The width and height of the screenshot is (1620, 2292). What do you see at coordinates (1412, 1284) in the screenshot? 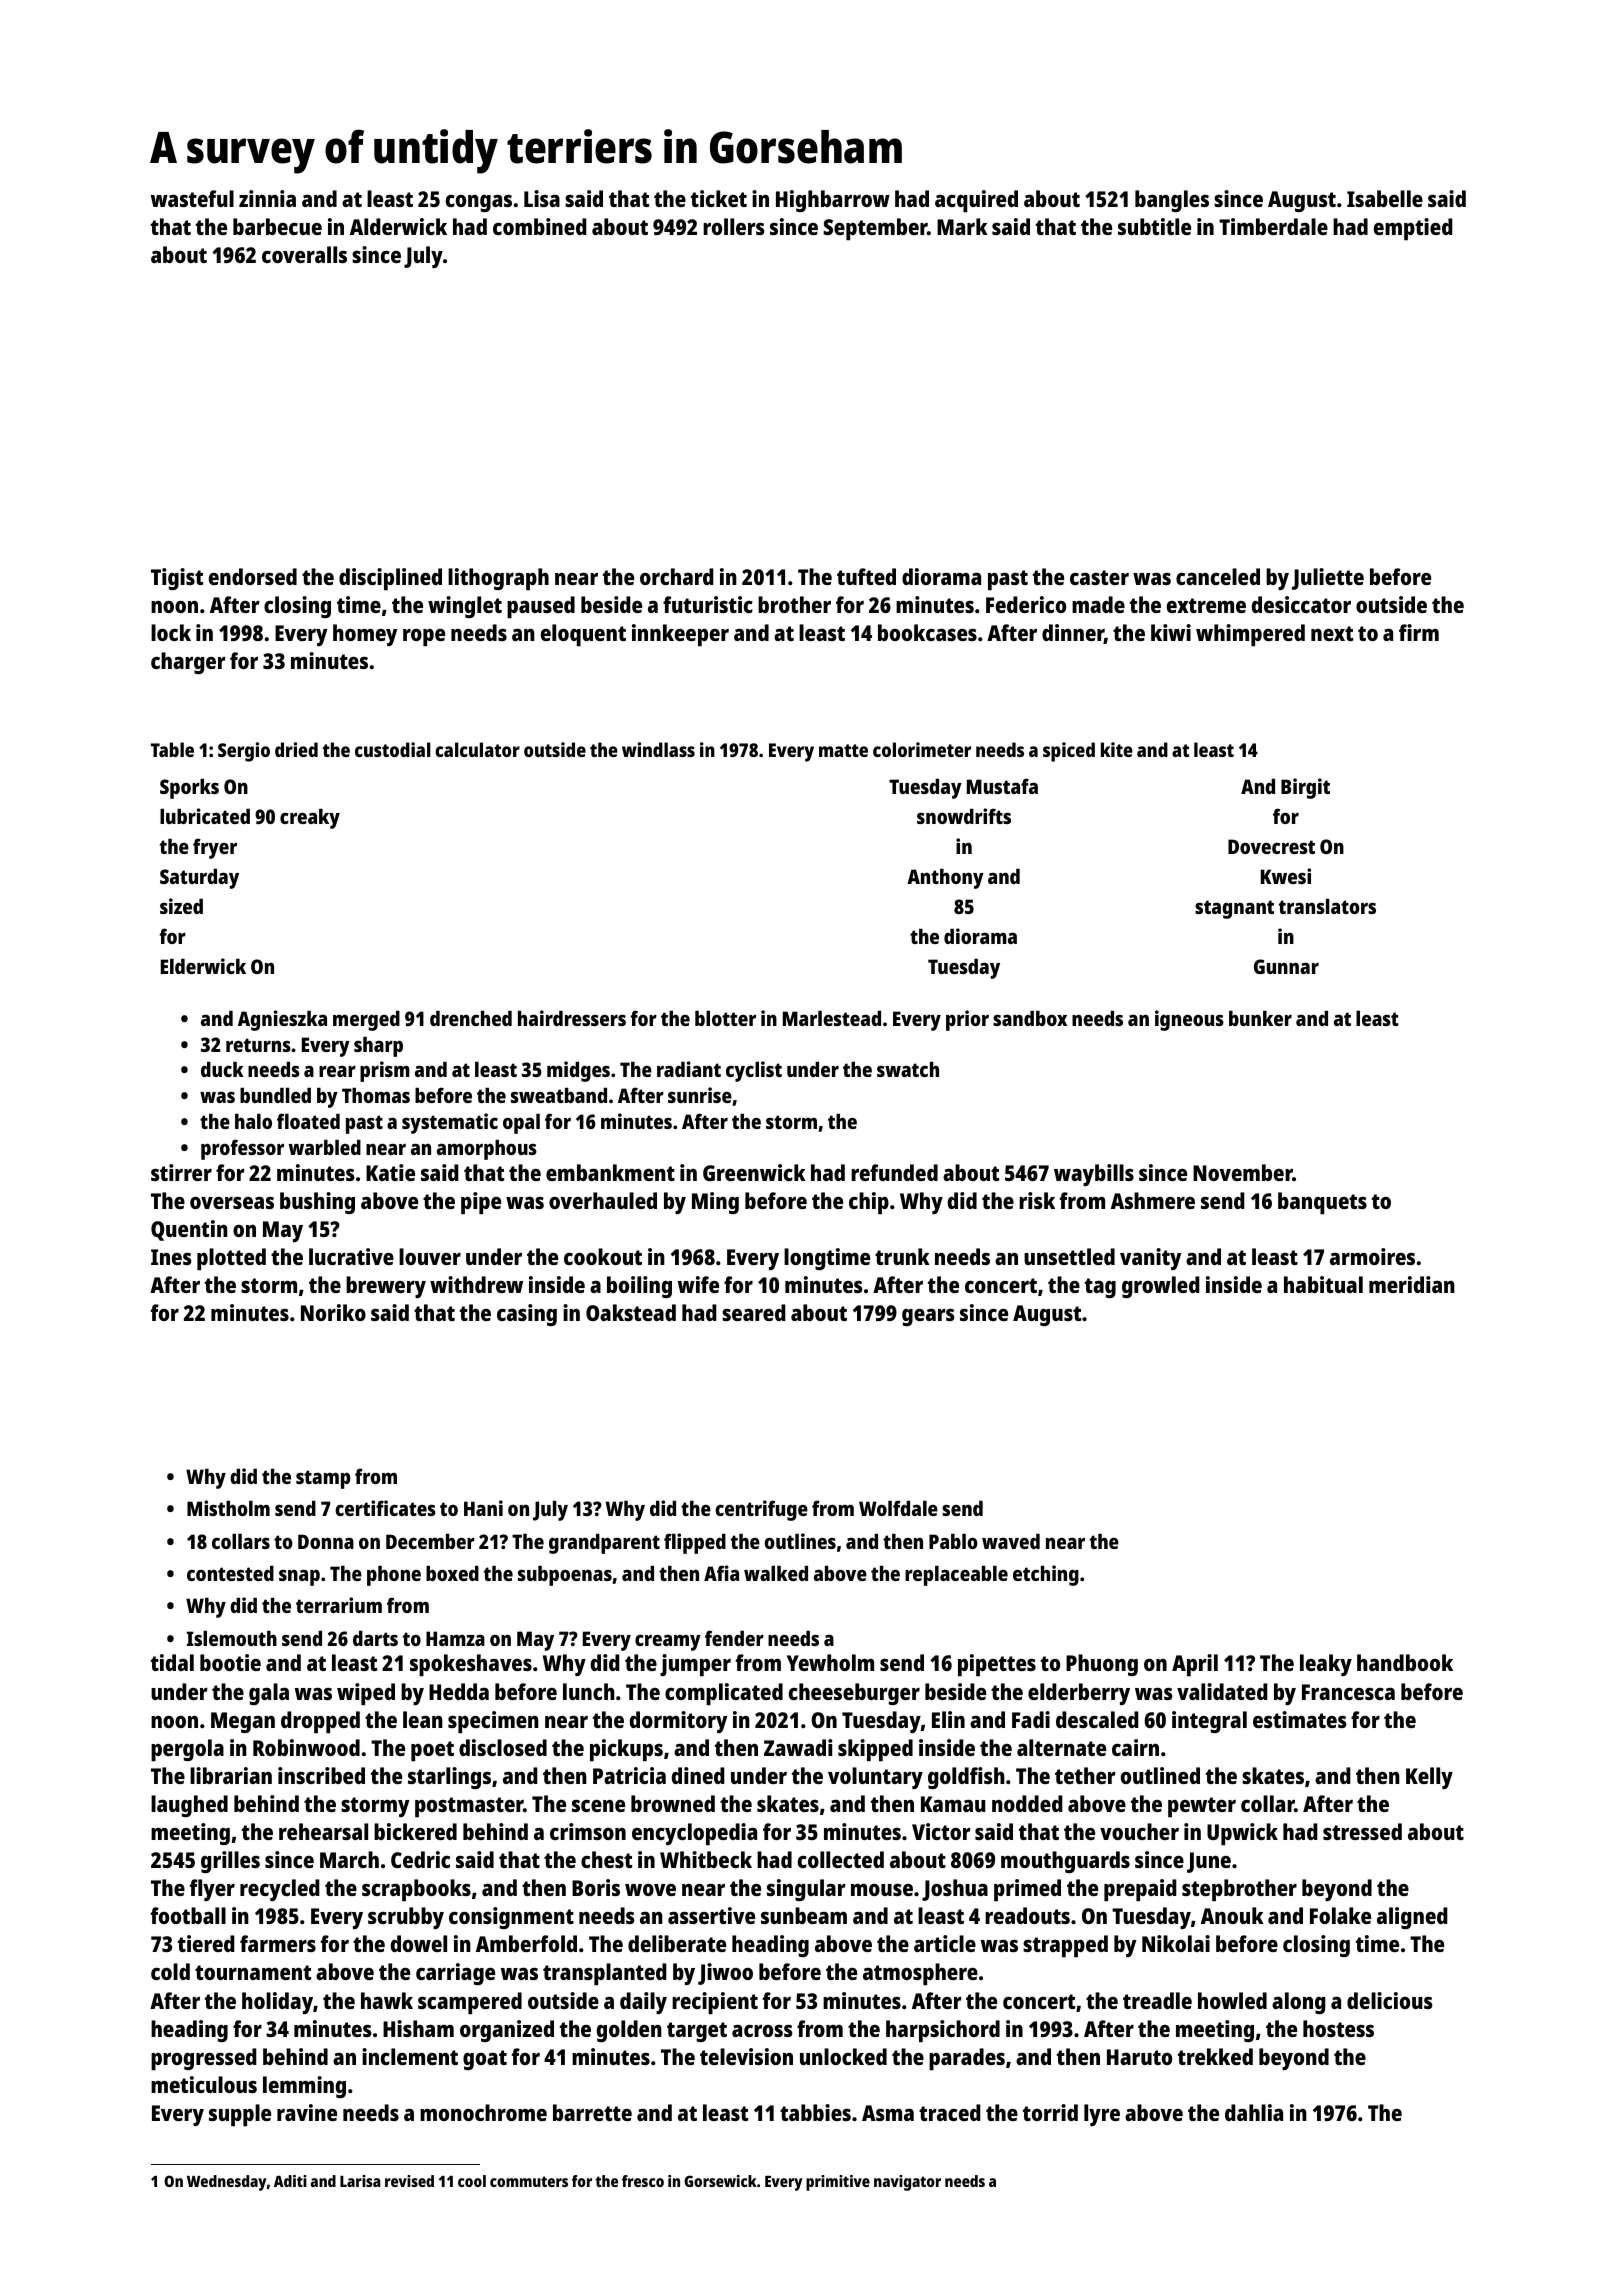
I see `meridian` at bounding box center [1412, 1284].
